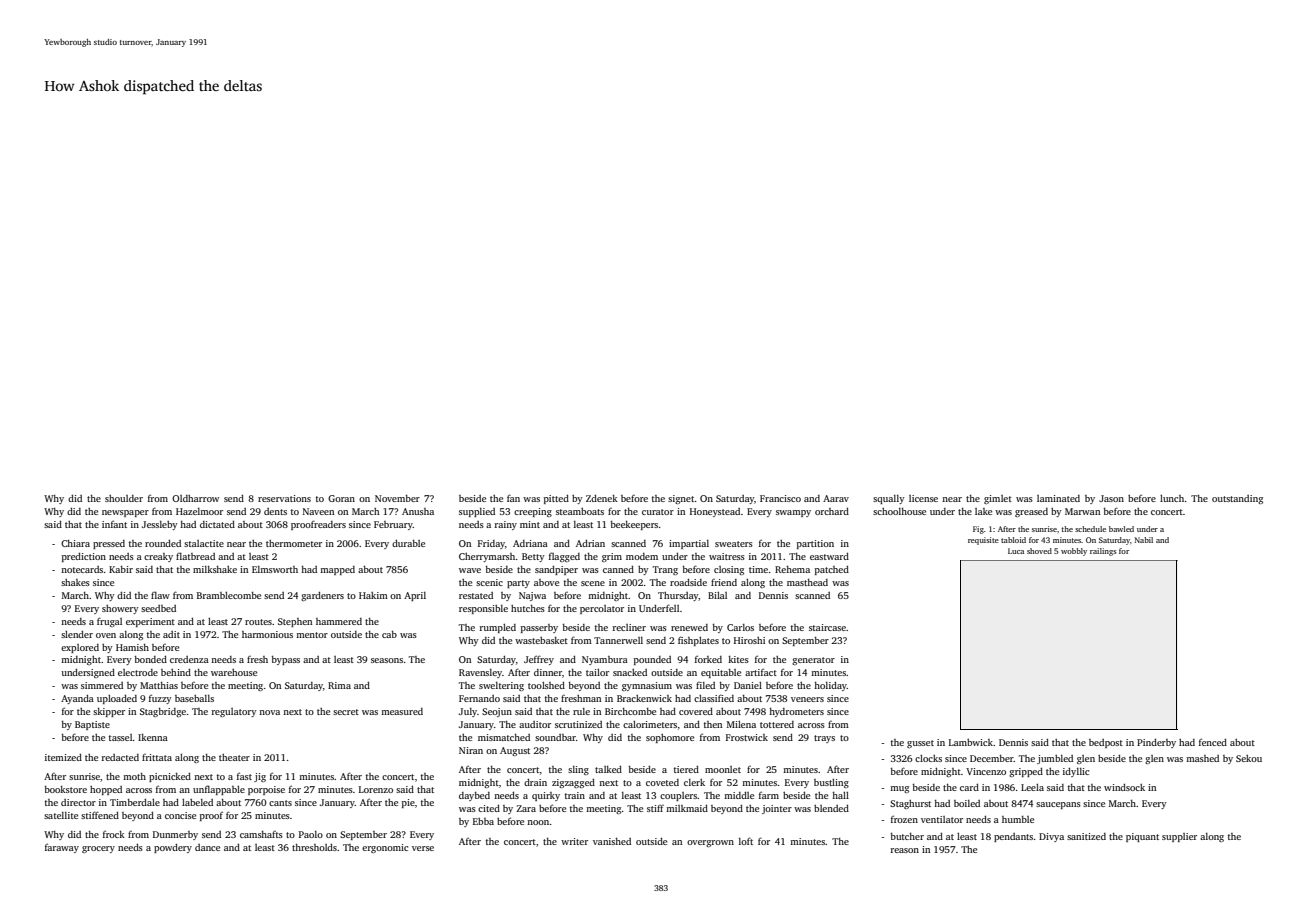 The width and height of the screenshot is (1308, 924). I want to click on noon, so click(538, 822).
